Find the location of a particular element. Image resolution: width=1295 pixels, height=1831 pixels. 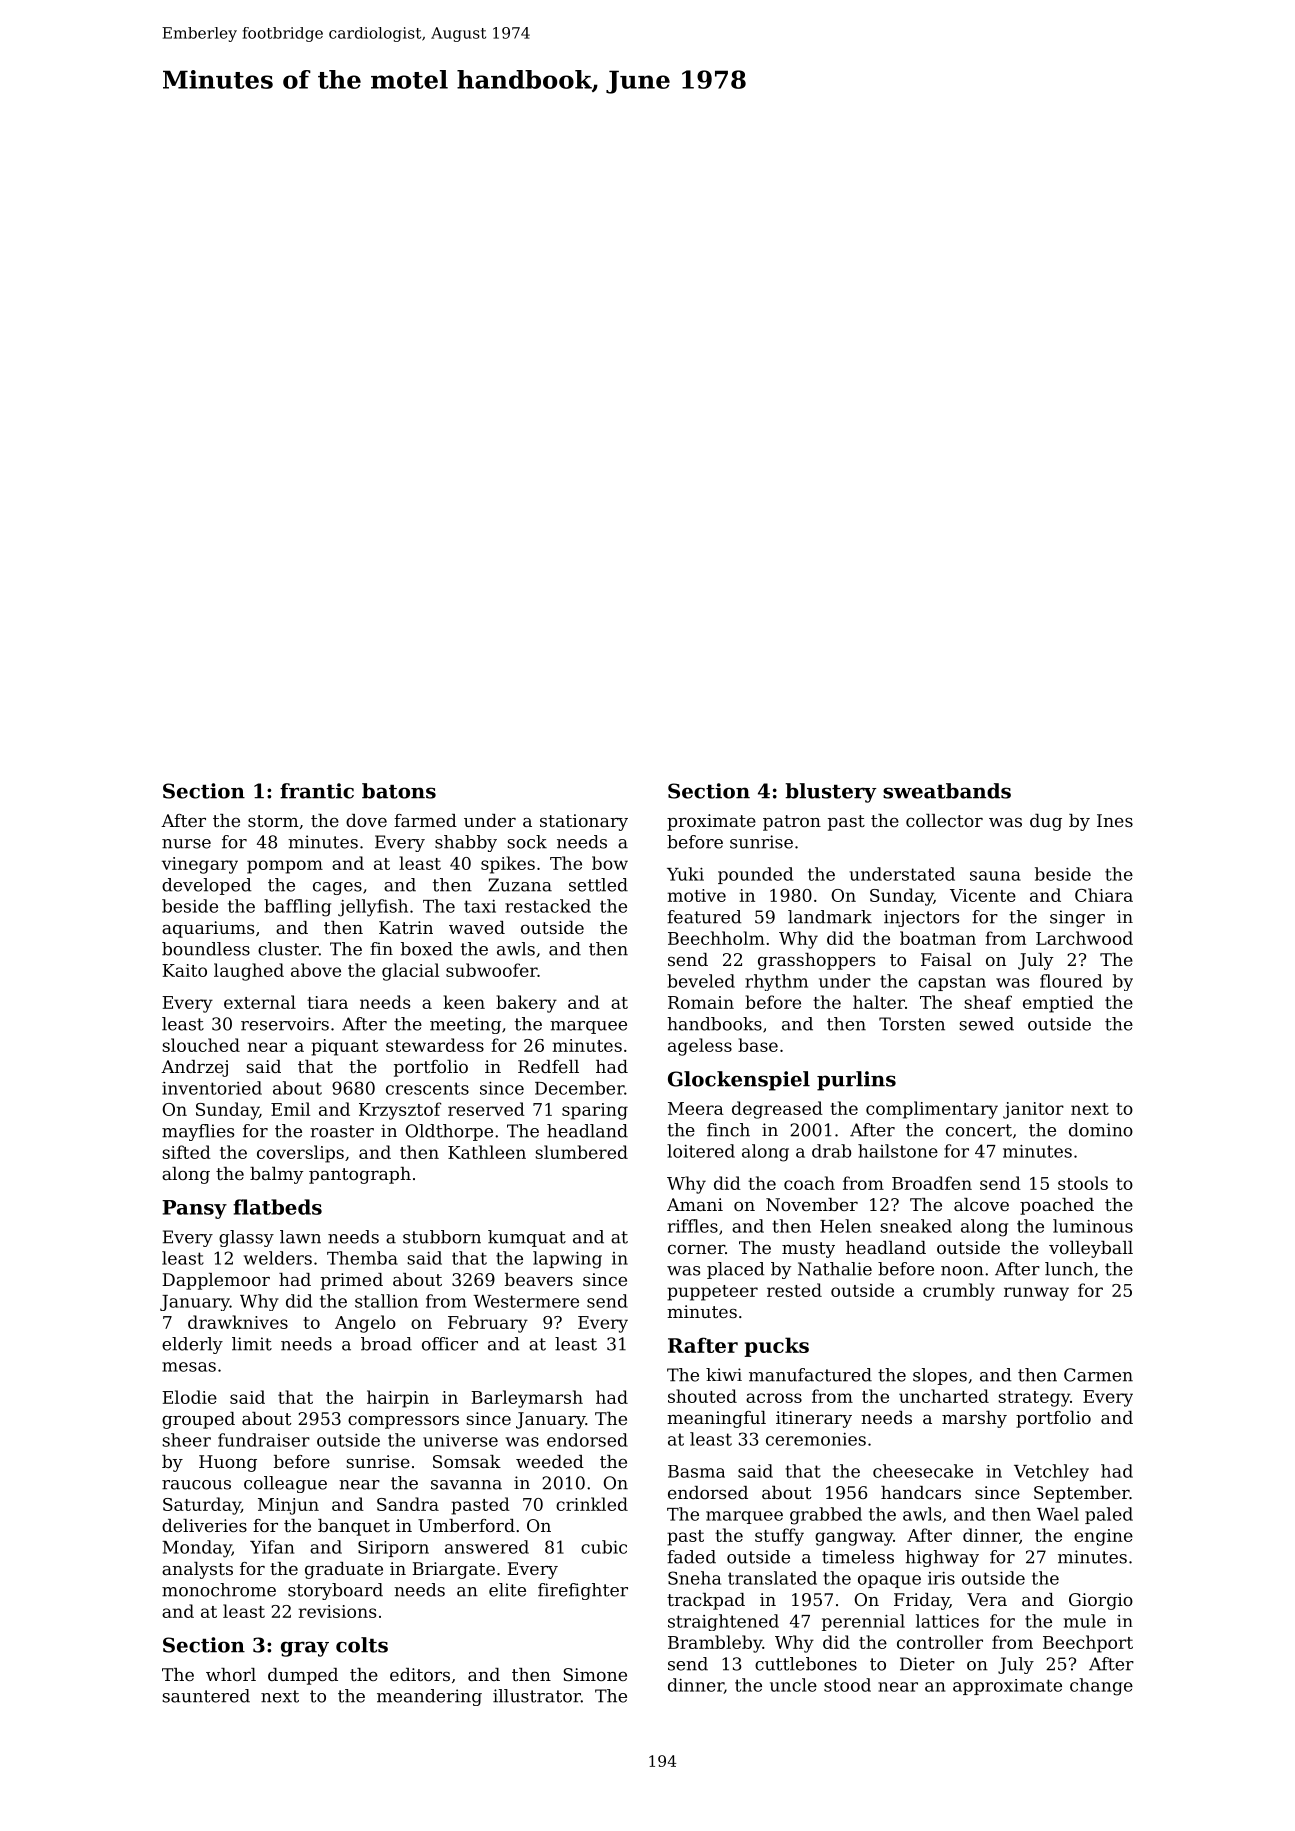

manufactured is located at coordinates (810, 1375).
